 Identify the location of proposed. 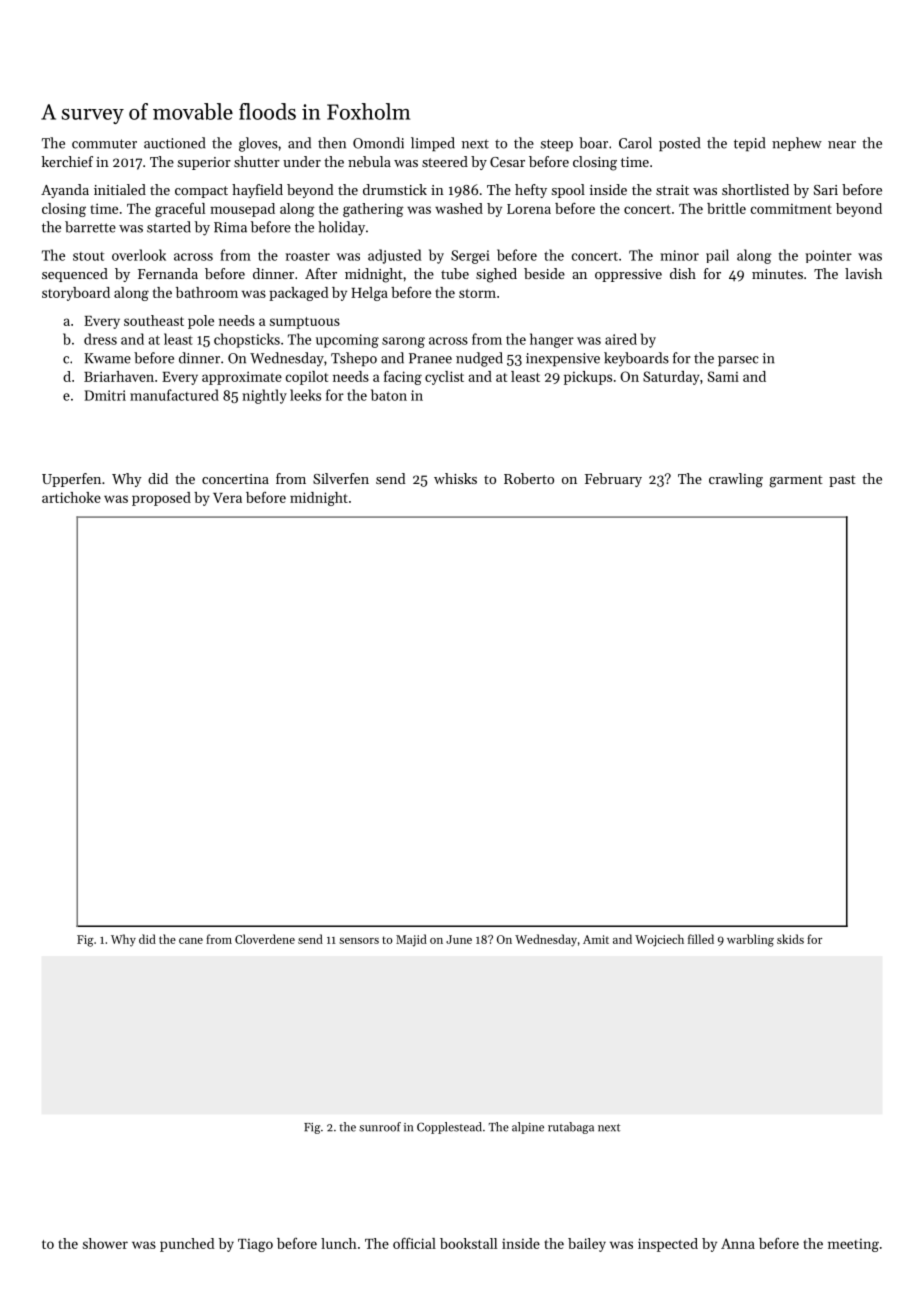
(161, 499).
